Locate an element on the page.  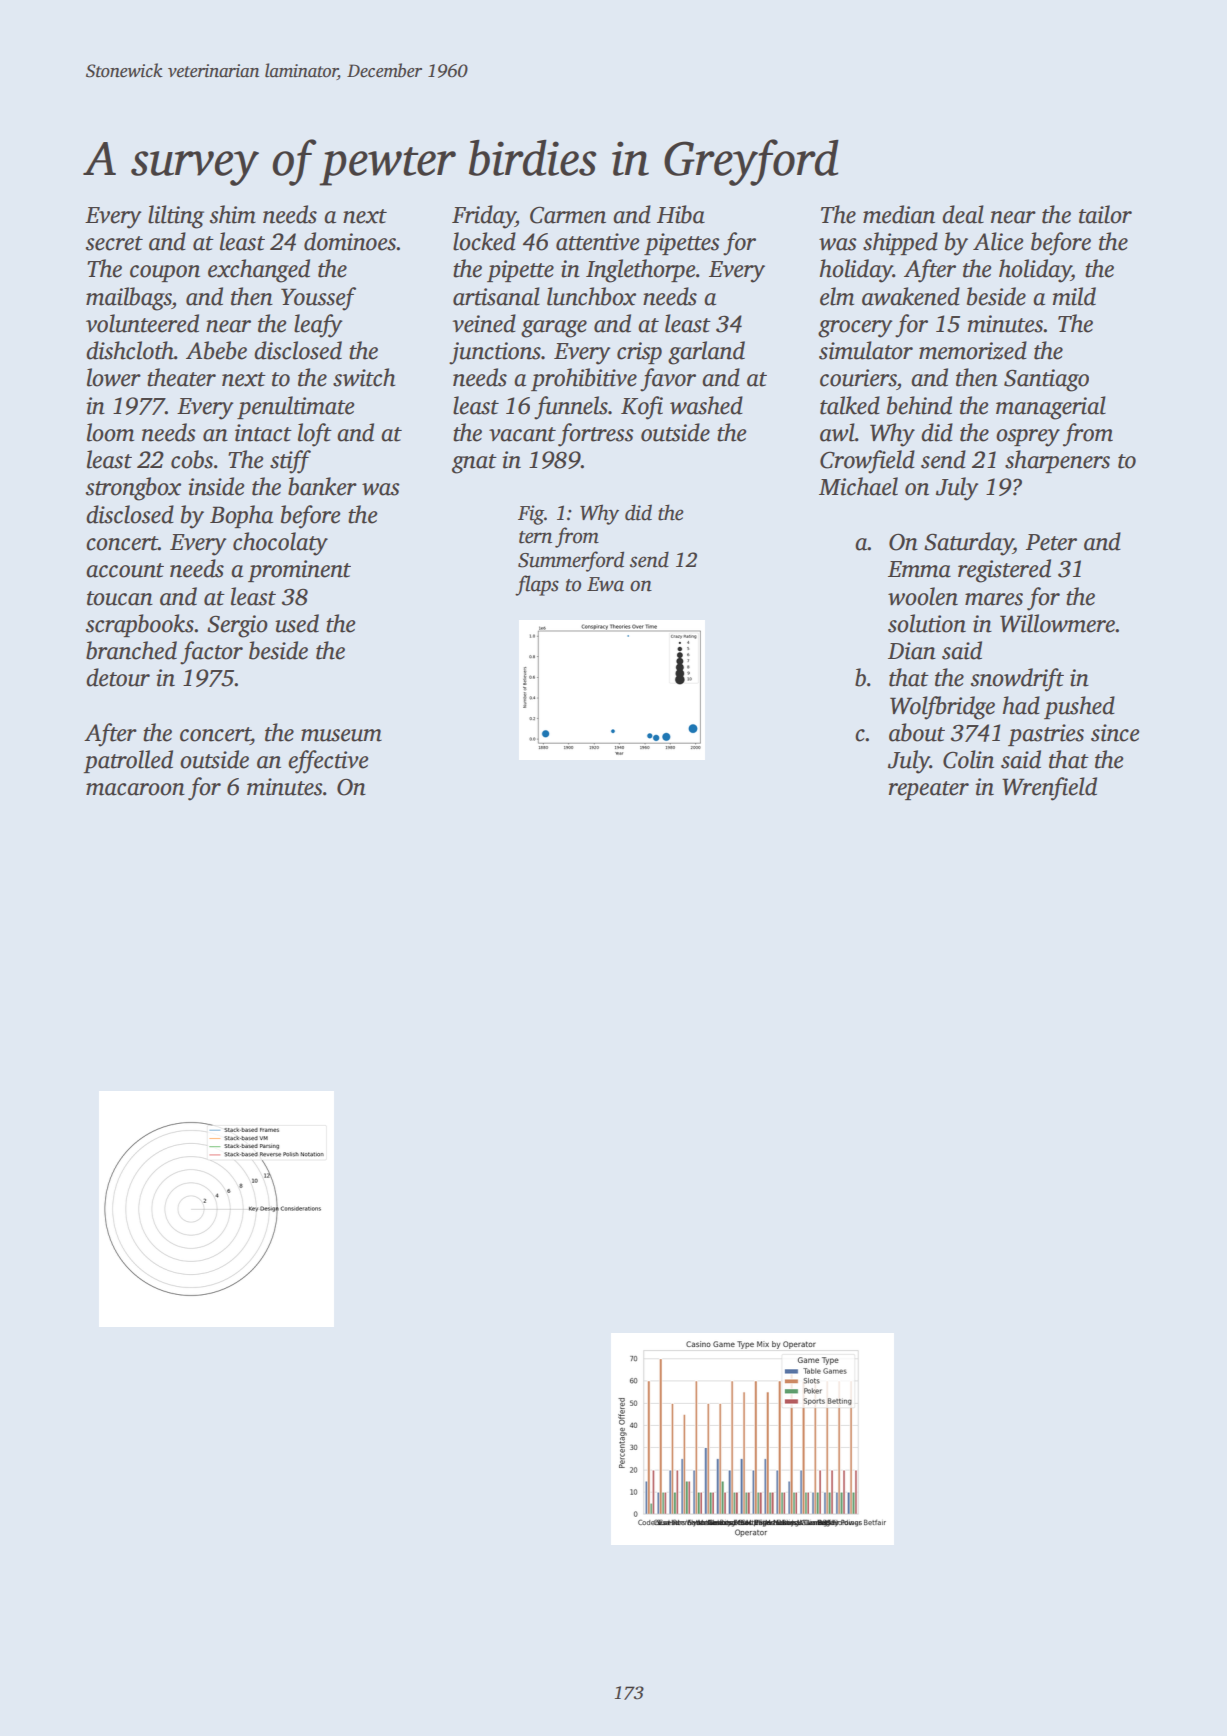
repeater is located at coordinates (929, 790).
